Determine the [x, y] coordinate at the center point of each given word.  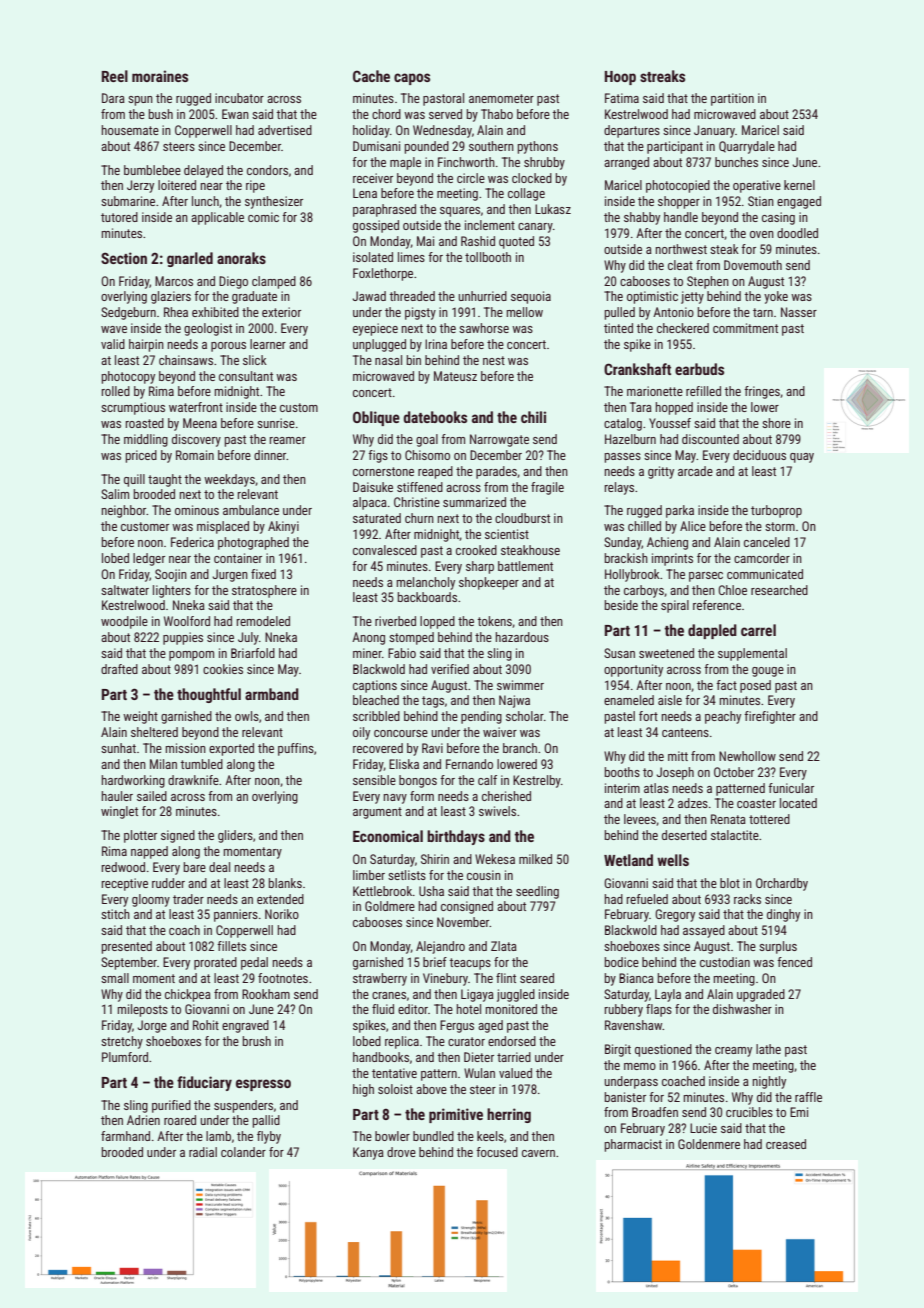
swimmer [520, 685]
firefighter [770, 717]
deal [219, 867]
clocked [532, 178]
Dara [113, 98]
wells [673, 860]
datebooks [435, 417]
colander [243, 1152]
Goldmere [390, 906]
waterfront [196, 407]
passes [623, 458]
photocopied [678, 186]
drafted [119, 669]
